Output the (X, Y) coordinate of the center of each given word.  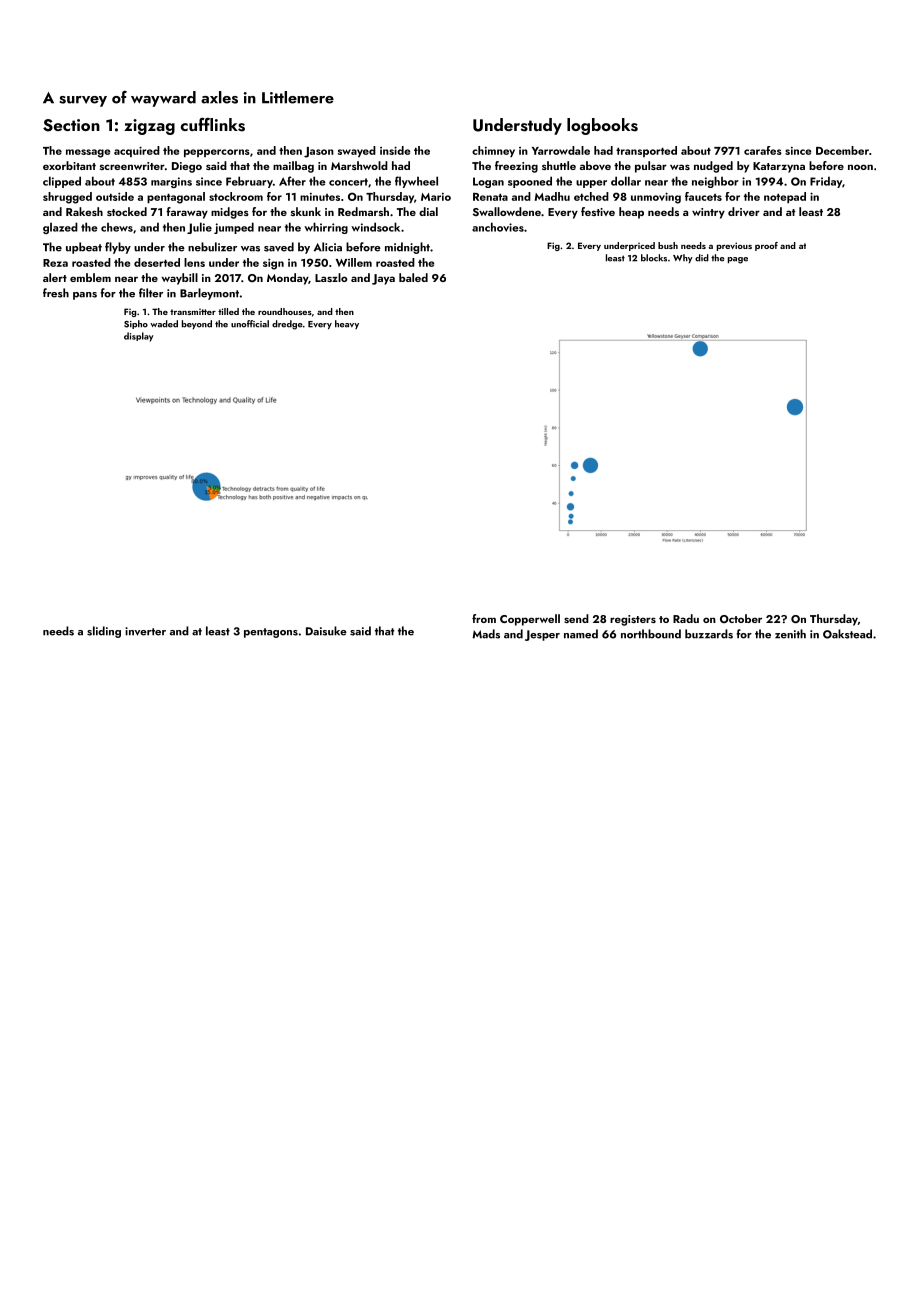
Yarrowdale (561, 150)
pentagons (271, 633)
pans (85, 296)
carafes (763, 150)
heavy (347, 324)
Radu (686, 618)
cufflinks (213, 124)
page (738, 260)
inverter (145, 631)
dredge (287, 325)
